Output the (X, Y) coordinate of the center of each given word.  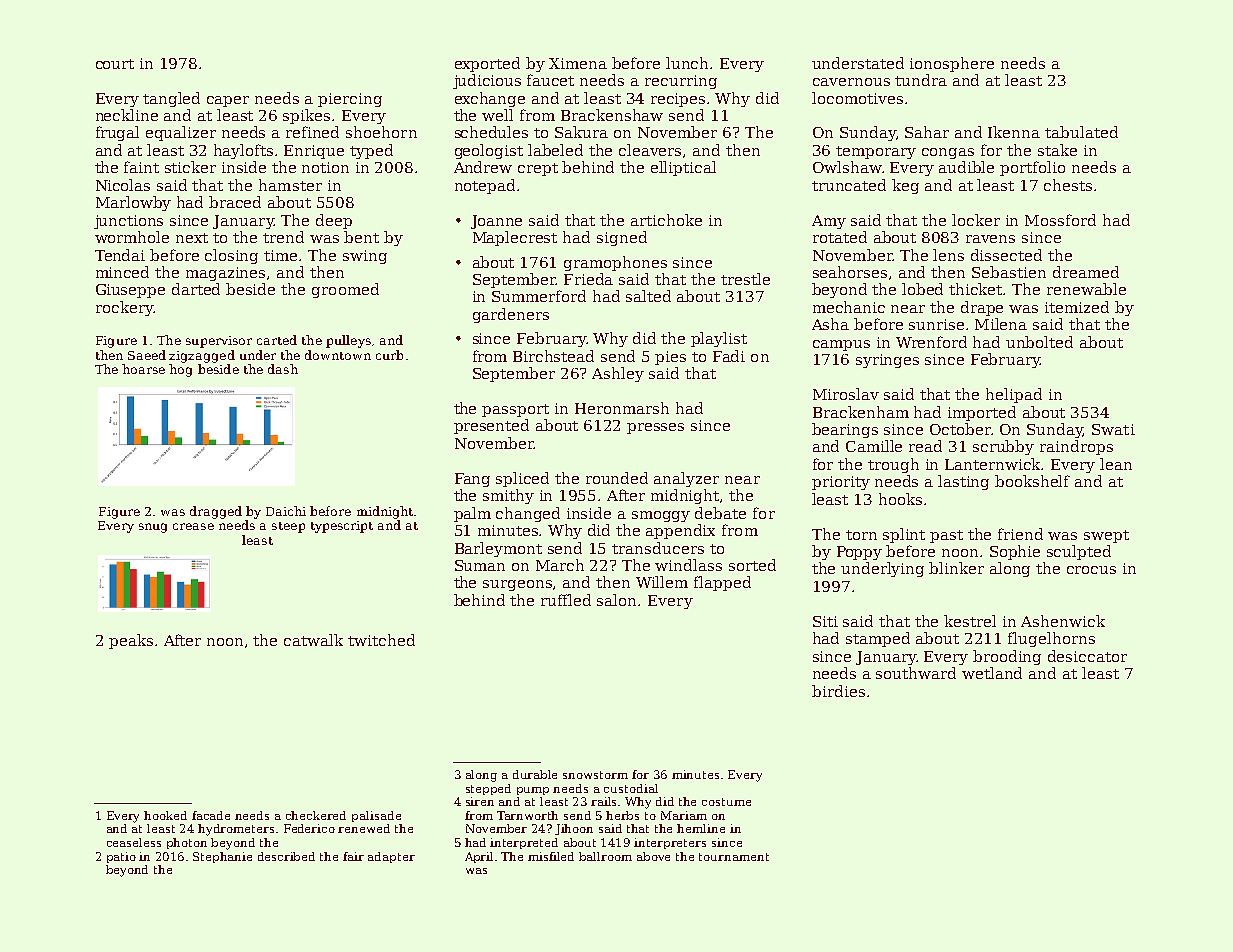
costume (726, 802)
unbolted (1039, 342)
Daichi (286, 511)
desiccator (1087, 656)
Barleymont (498, 549)
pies (670, 358)
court (115, 64)
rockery (124, 308)
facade (211, 815)
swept (1106, 536)
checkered (316, 815)
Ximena (578, 63)
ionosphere (952, 64)
